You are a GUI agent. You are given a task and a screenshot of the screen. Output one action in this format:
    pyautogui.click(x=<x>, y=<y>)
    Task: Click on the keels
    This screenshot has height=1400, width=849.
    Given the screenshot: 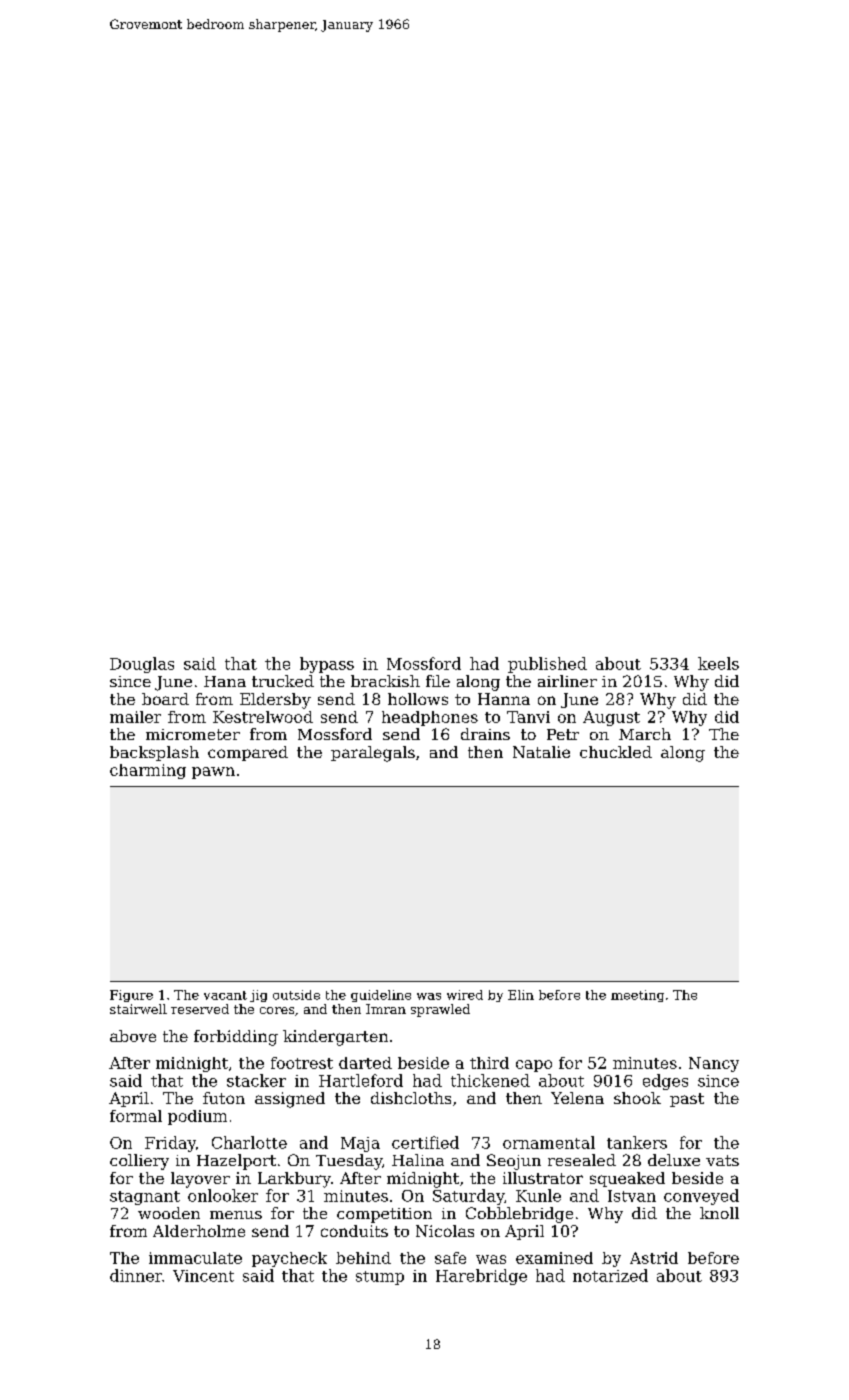 What is the action you would take?
    pyautogui.click(x=718, y=663)
